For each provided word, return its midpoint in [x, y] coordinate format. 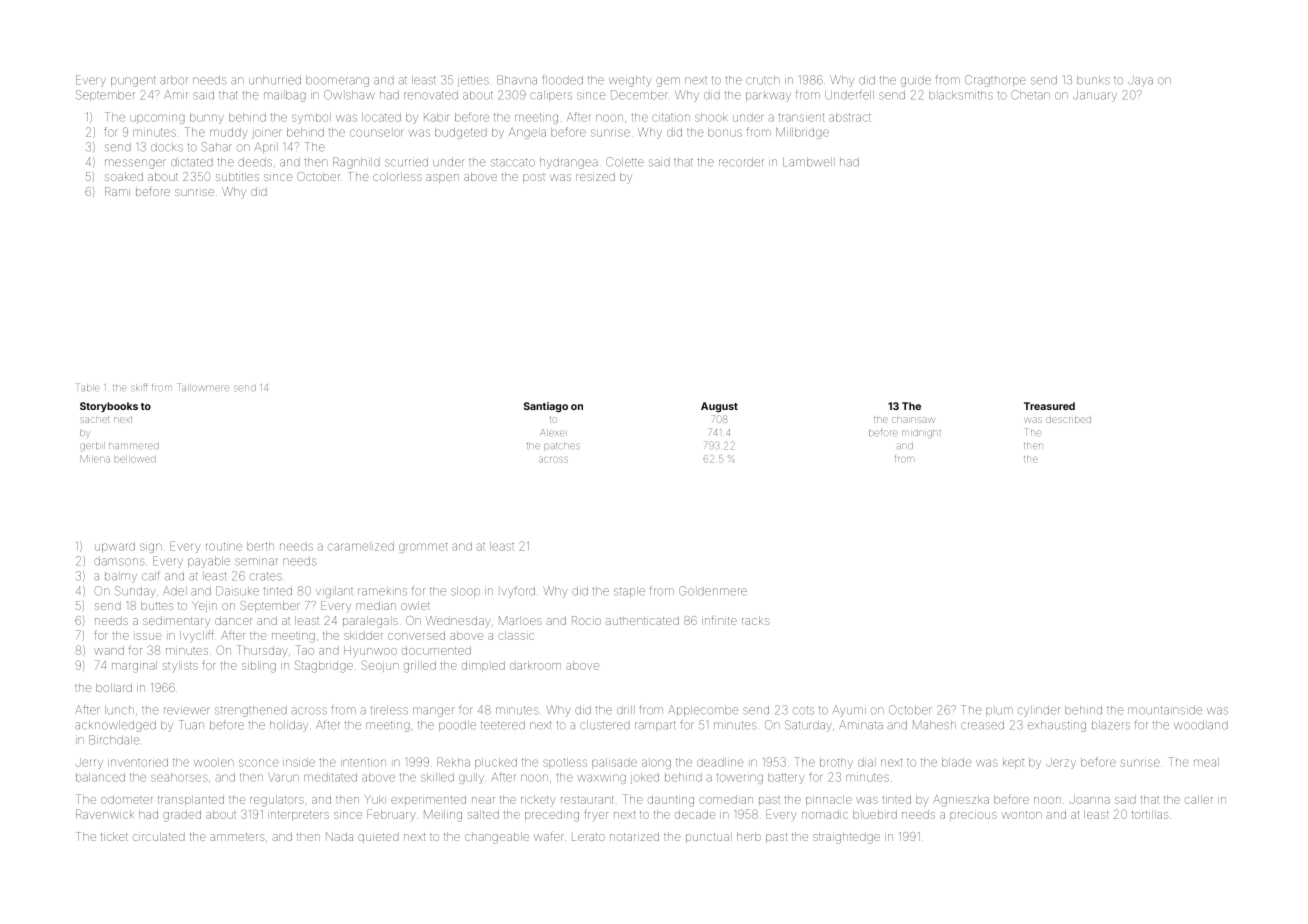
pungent [133, 81]
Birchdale [114, 740]
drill [624, 710]
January [1095, 96]
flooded [562, 80]
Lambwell [807, 162]
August [719, 407]
